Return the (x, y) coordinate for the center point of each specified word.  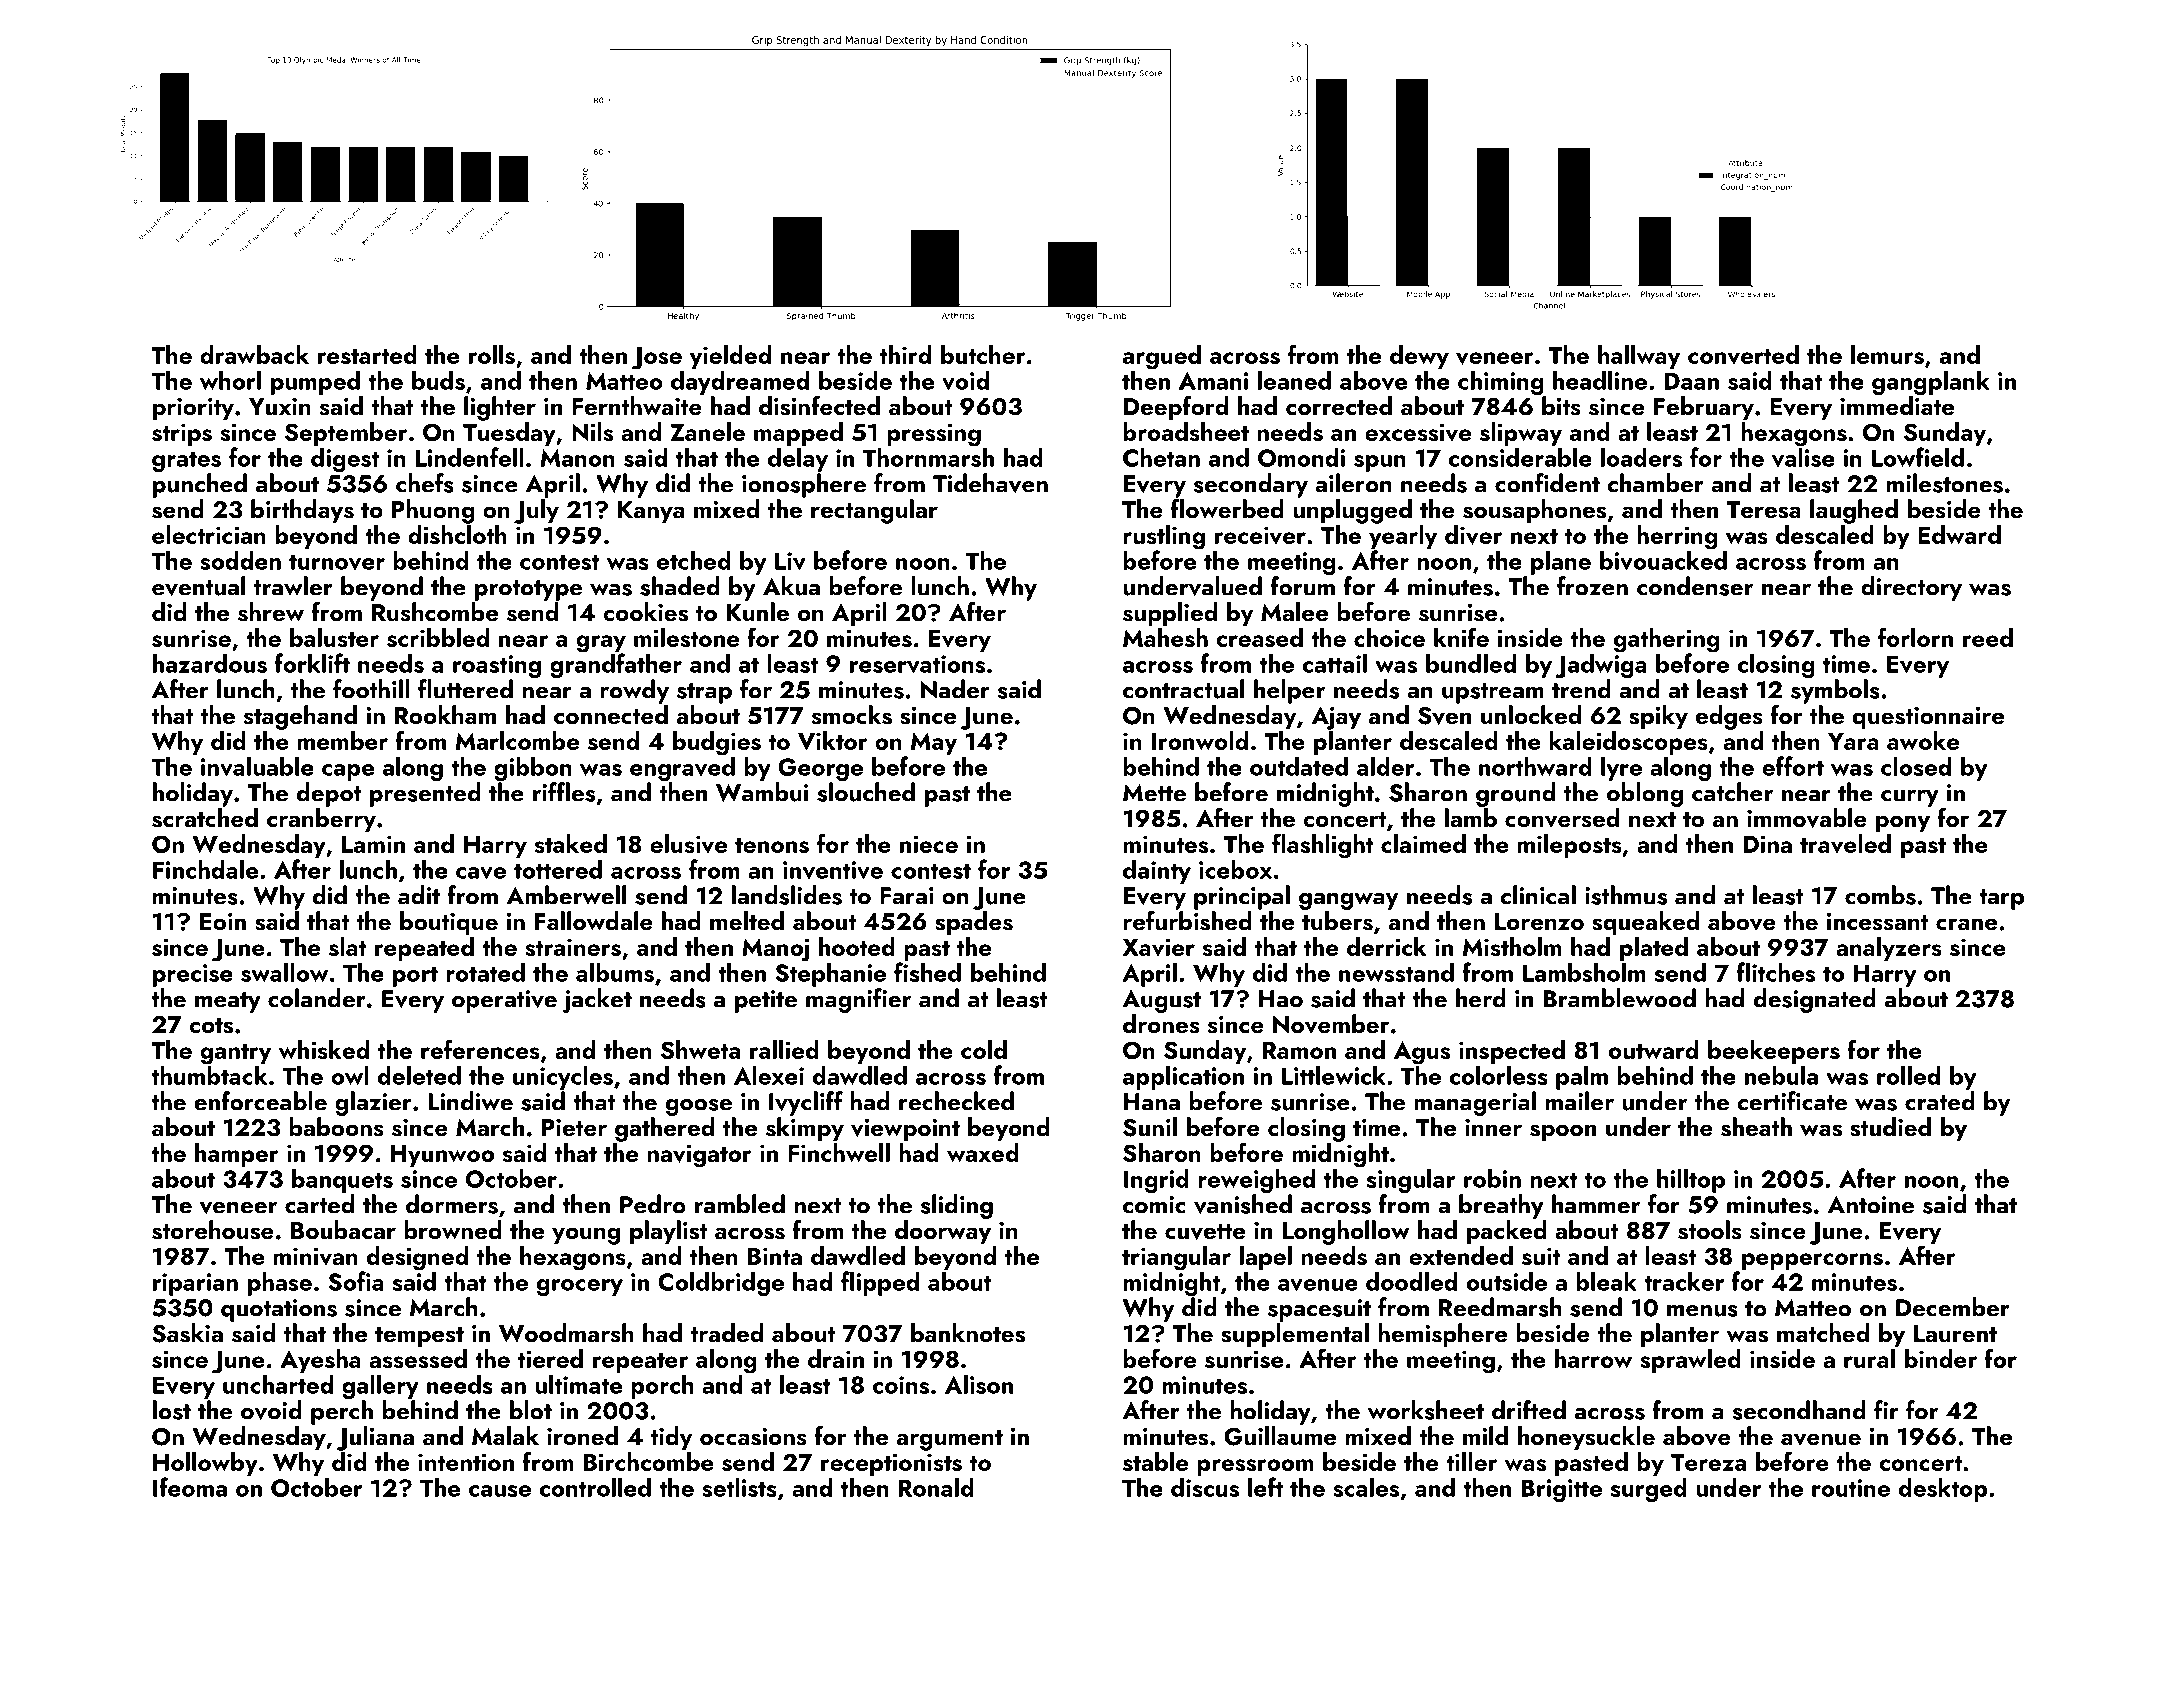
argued (1162, 357)
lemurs (1887, 354)
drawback (254, 354)
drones (1161, 1024)
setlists (739, 1487)
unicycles (563, 1077)
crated (1940, 1101)
